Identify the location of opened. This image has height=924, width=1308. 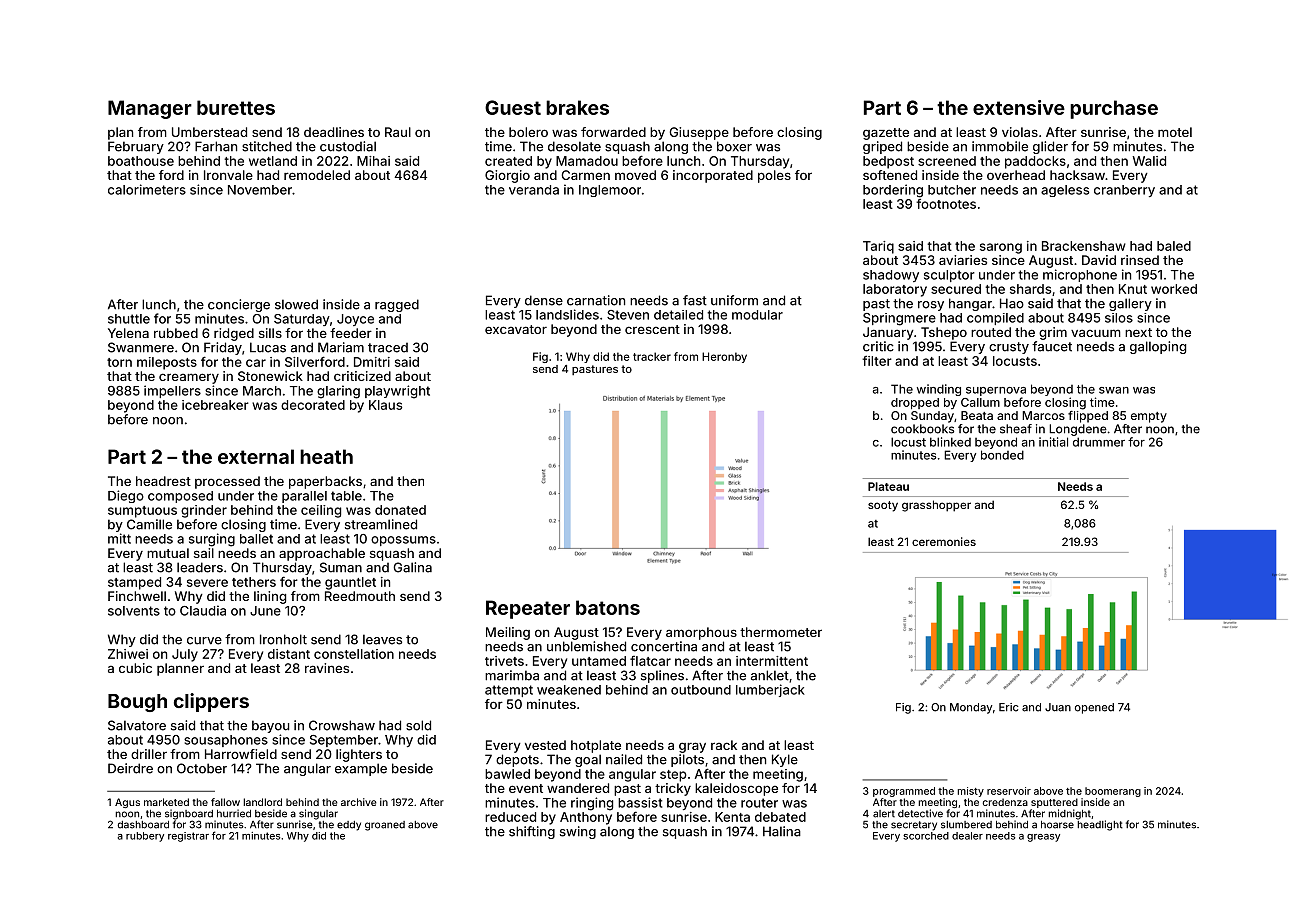
(1094, 708).
